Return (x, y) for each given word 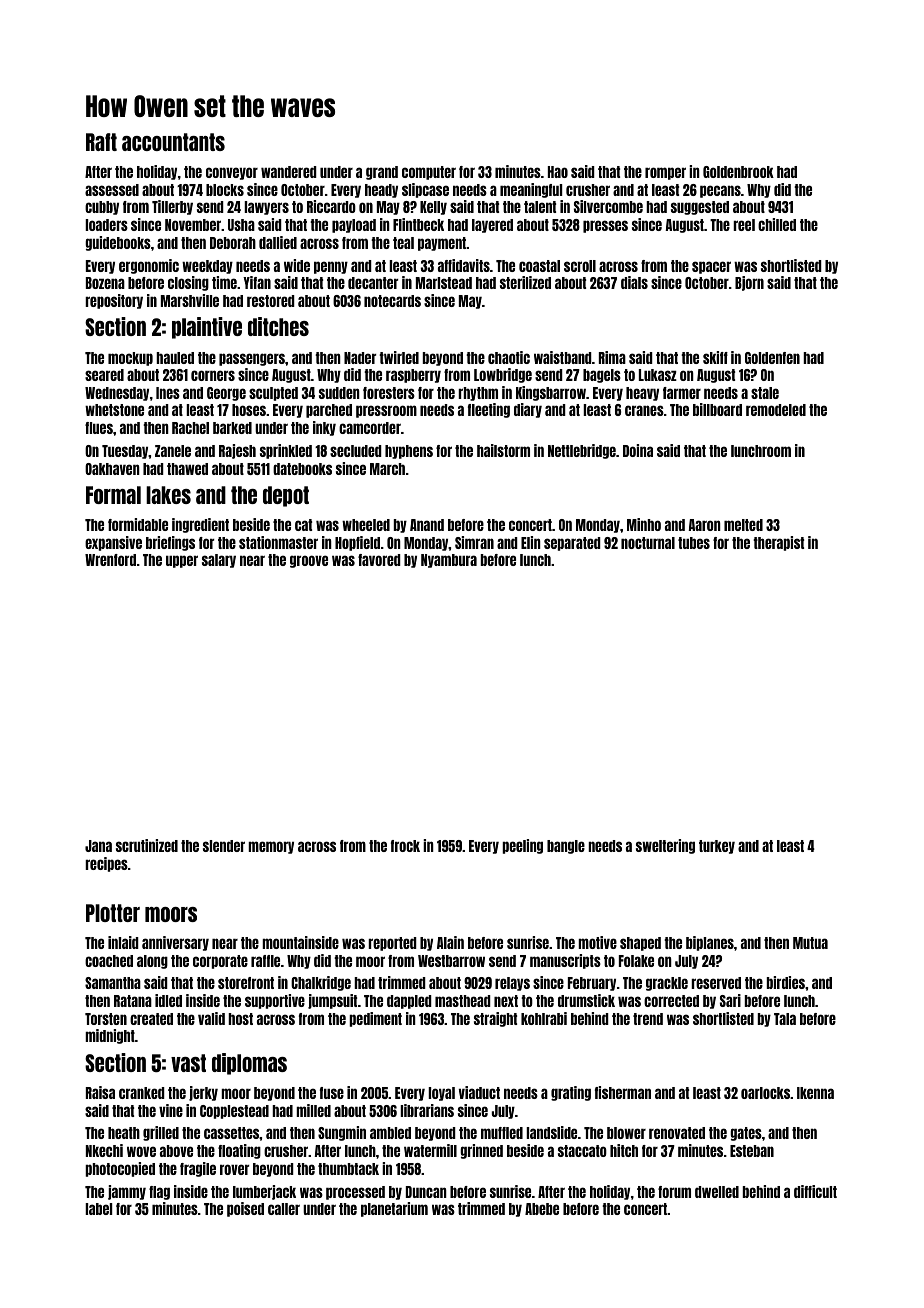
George (226, 394)
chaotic (509, 357)
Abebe (542, 1209)
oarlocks (766, 1093)
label (98, 1209)
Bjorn (749, 283)
